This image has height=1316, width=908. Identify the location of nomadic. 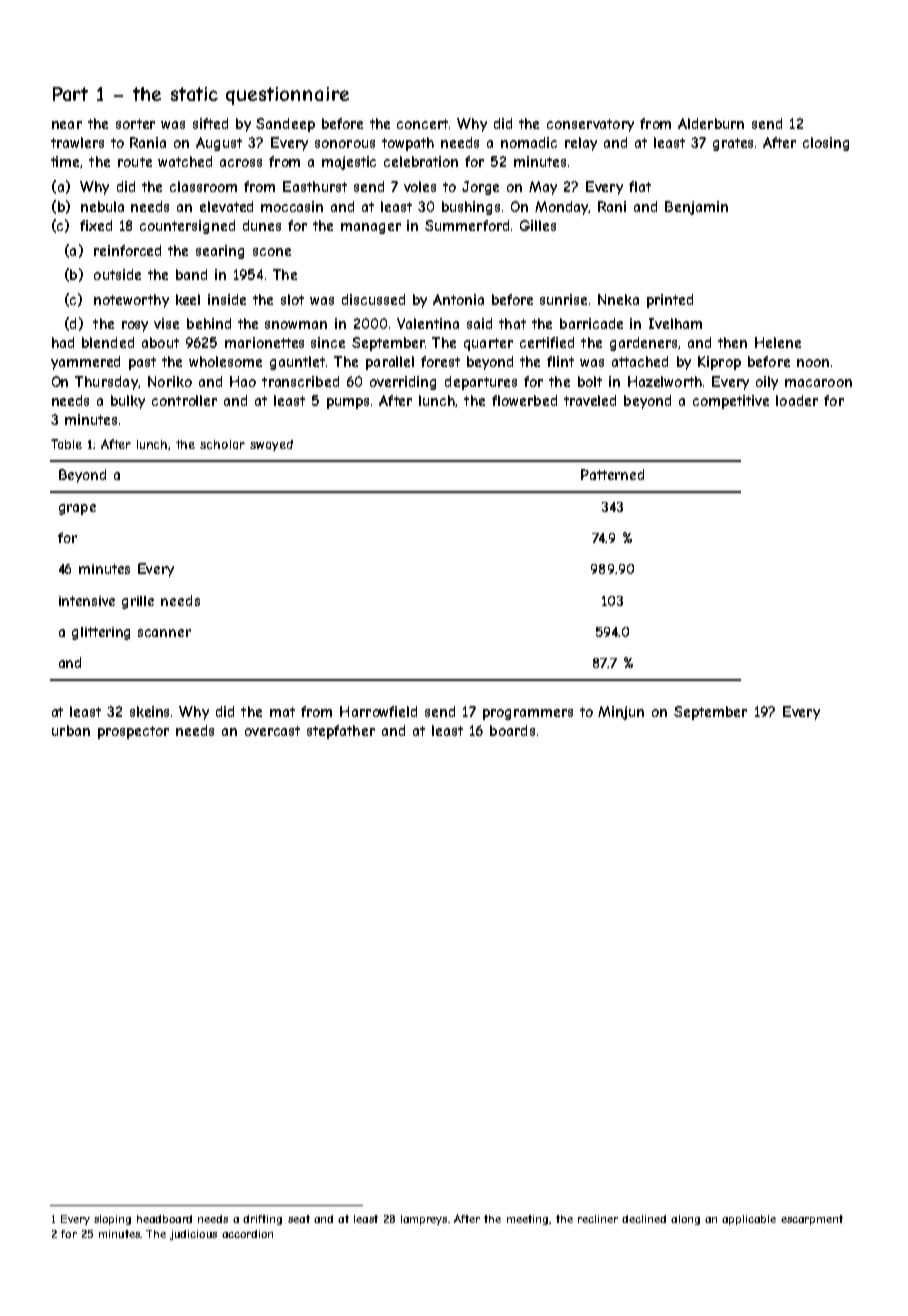
(529, 142).
